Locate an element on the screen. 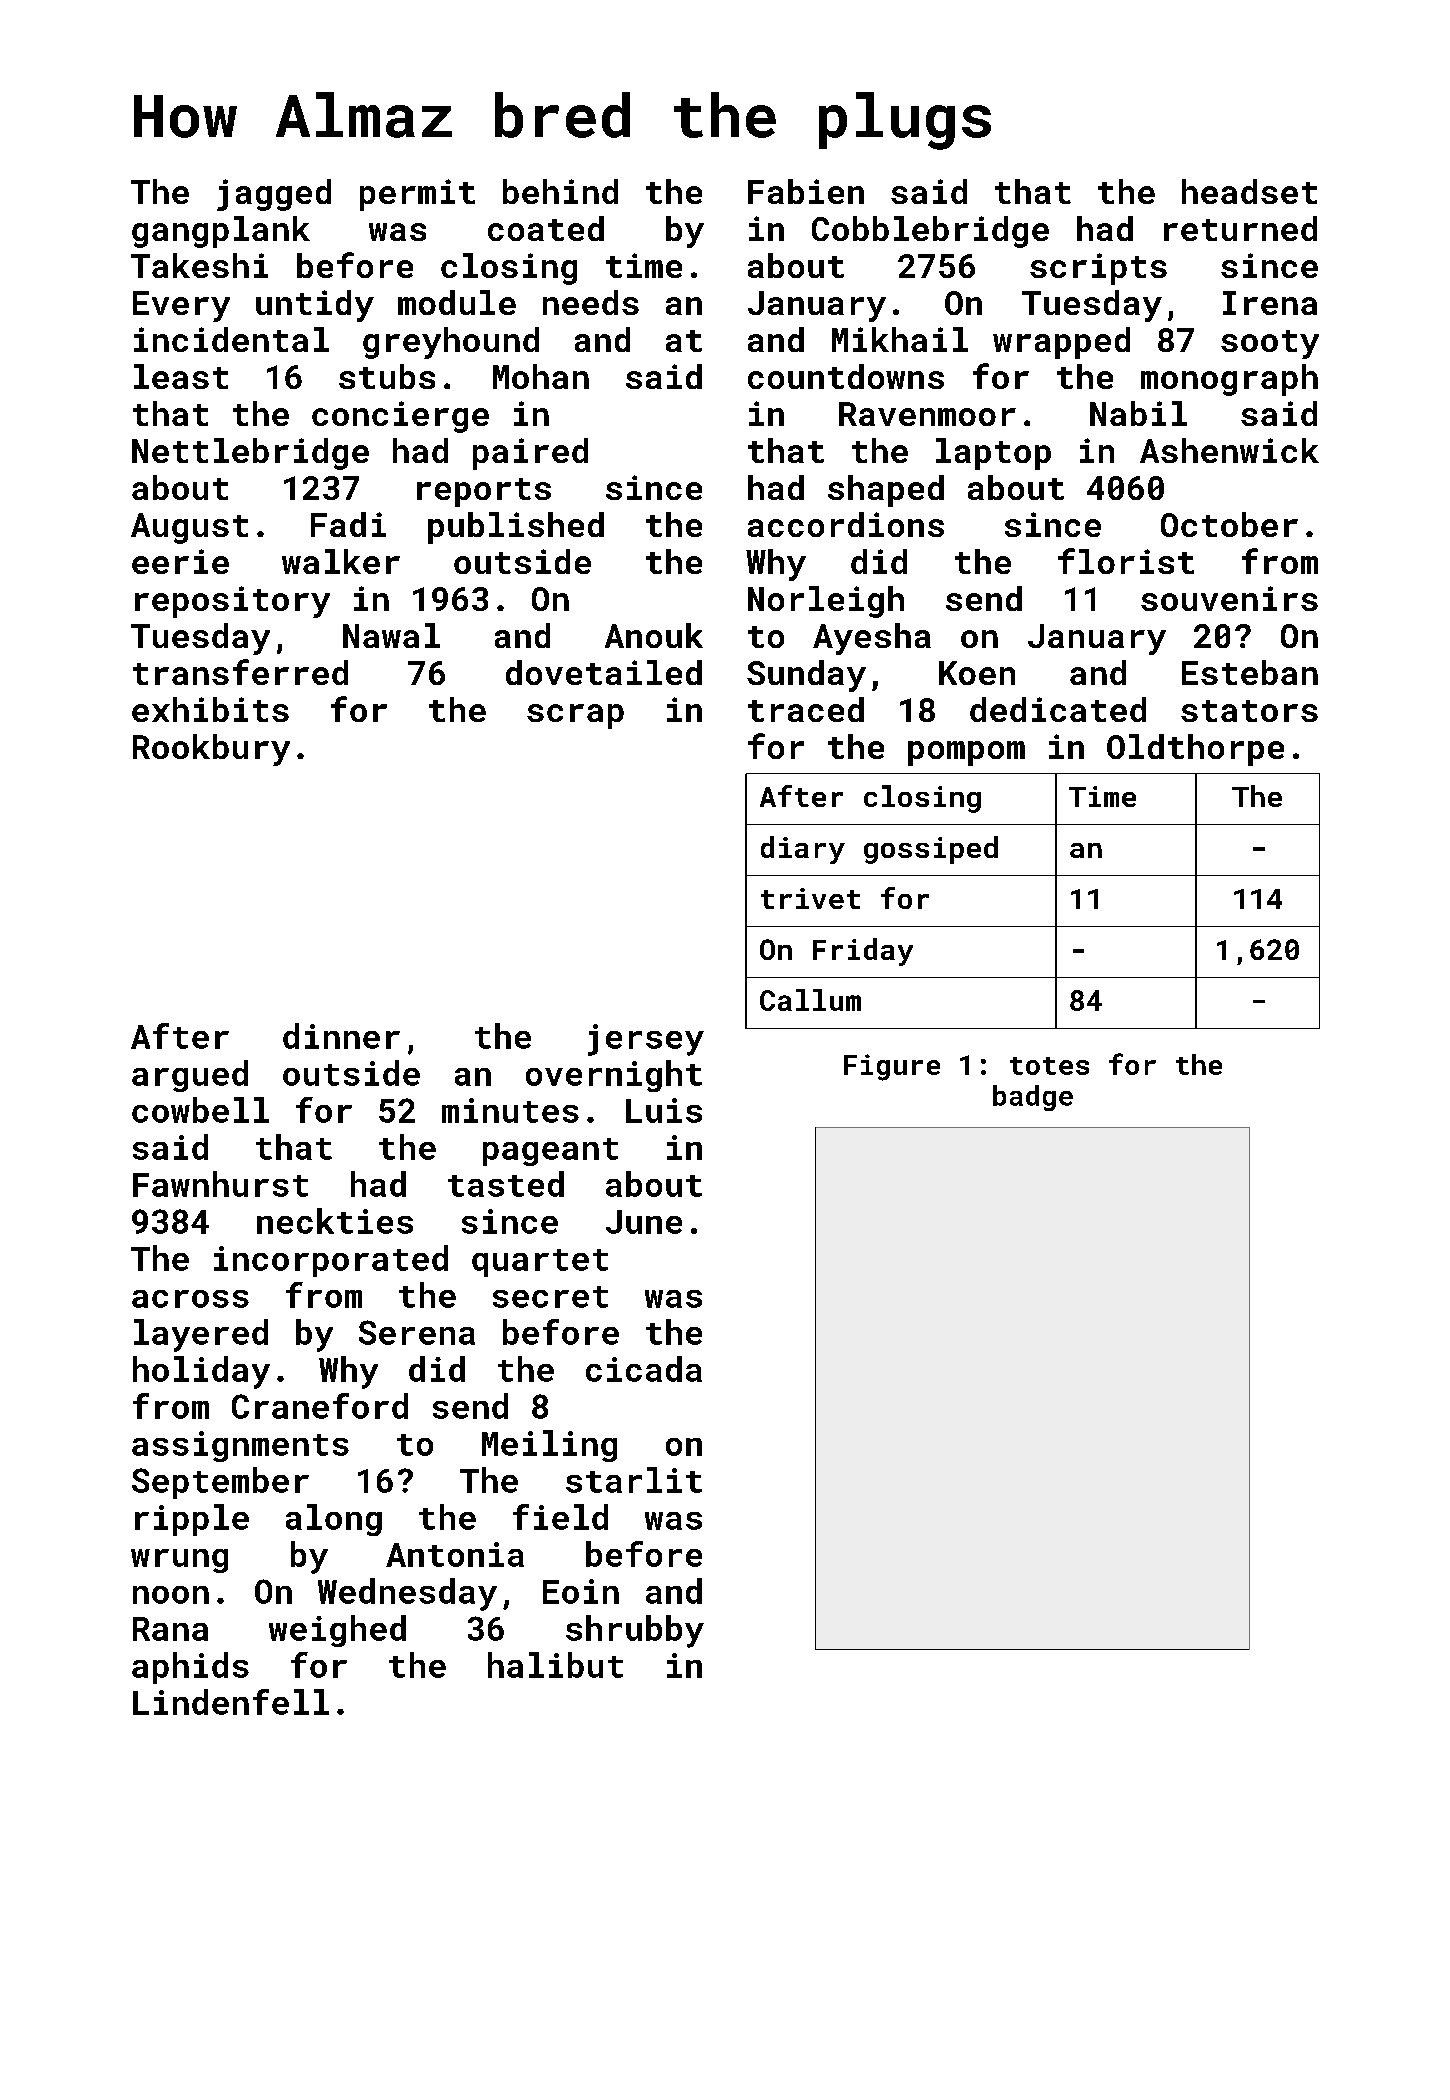 This screenshot has height=2100, width=1450. badge is located at coordinates (1033, 1098).
